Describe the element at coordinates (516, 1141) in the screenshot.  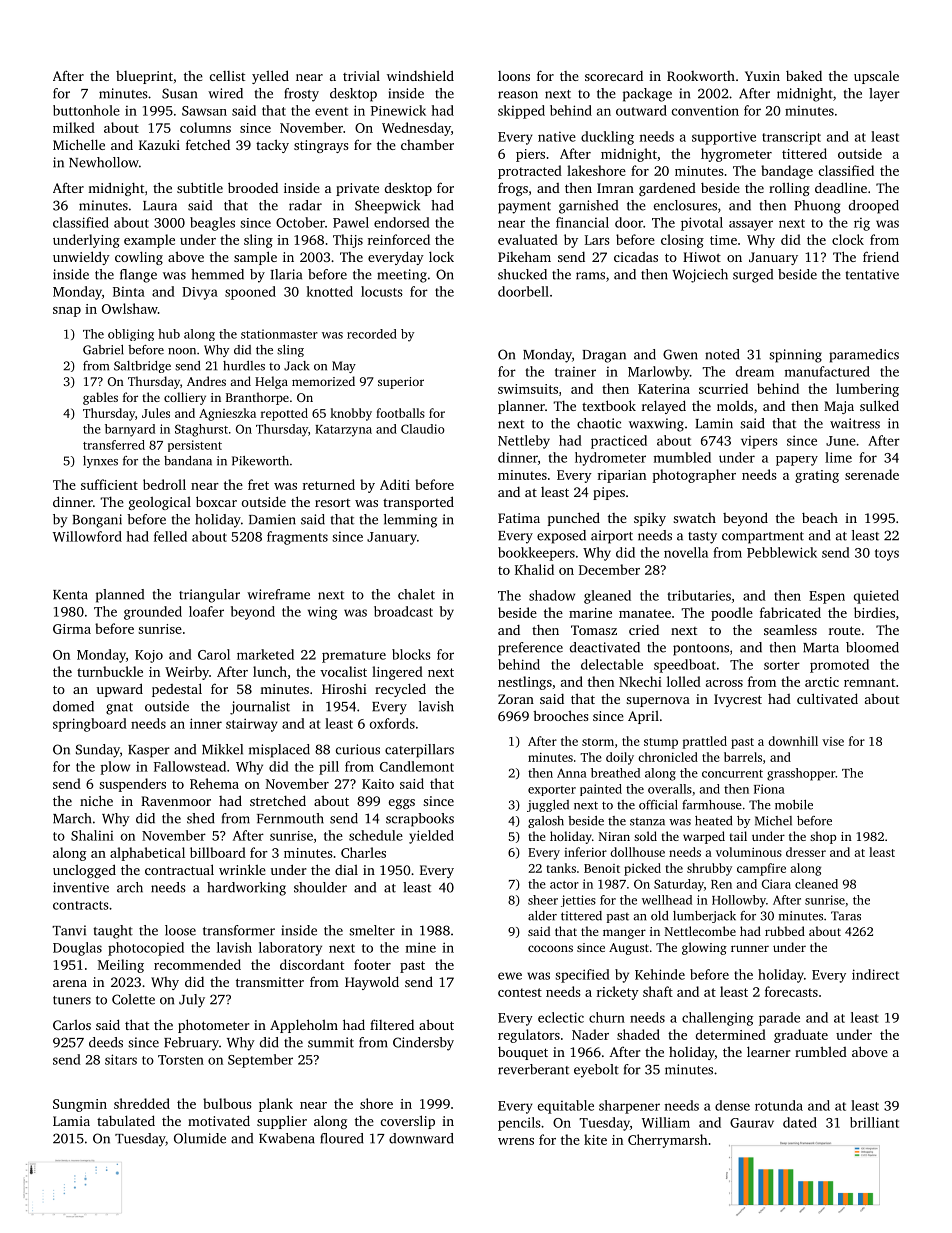
I see `wrens` at that location.
